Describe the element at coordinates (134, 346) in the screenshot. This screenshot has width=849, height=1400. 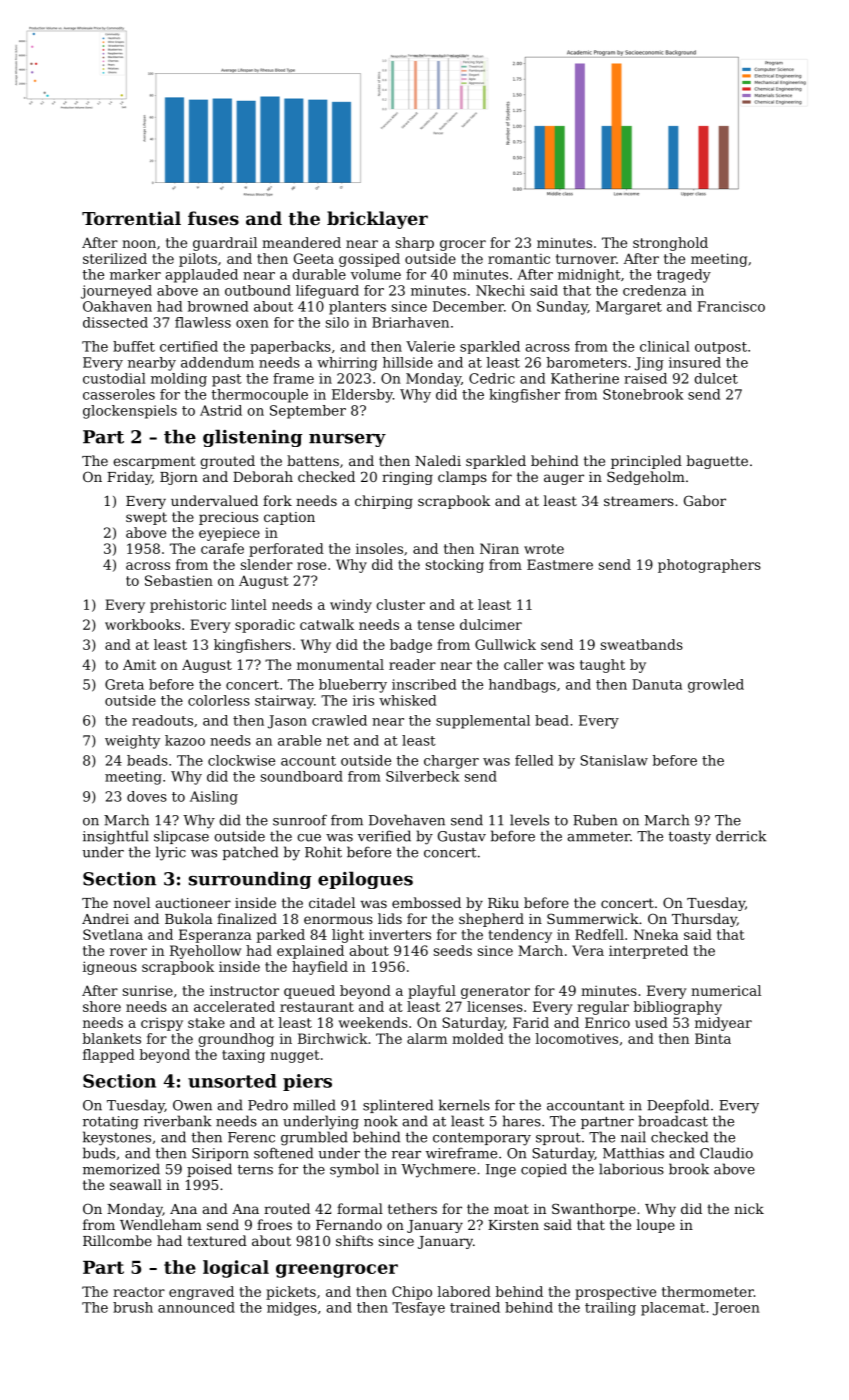
I see `buffet` at that location.
